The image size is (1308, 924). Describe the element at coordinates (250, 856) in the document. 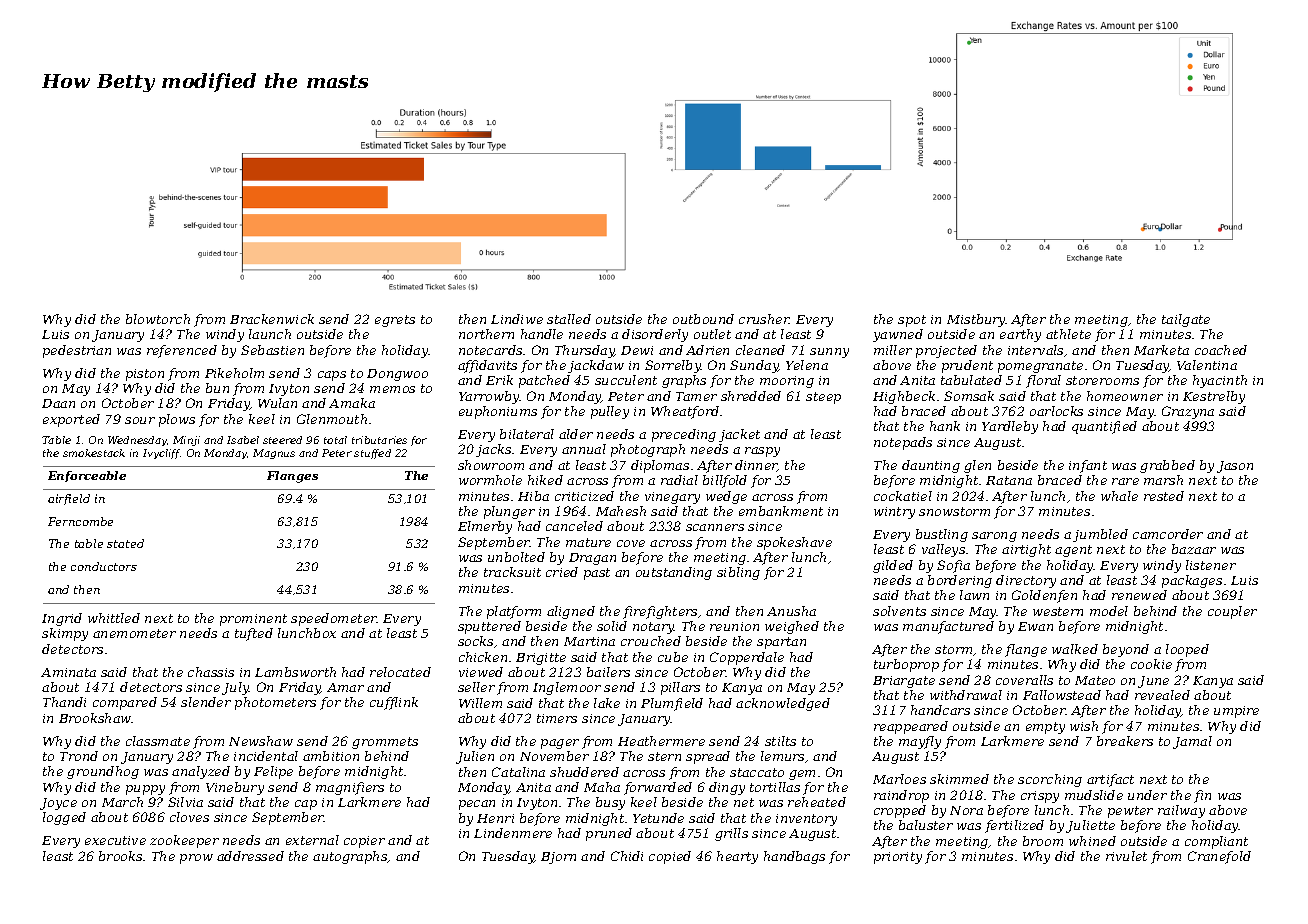

I see `addressed` at that location.
